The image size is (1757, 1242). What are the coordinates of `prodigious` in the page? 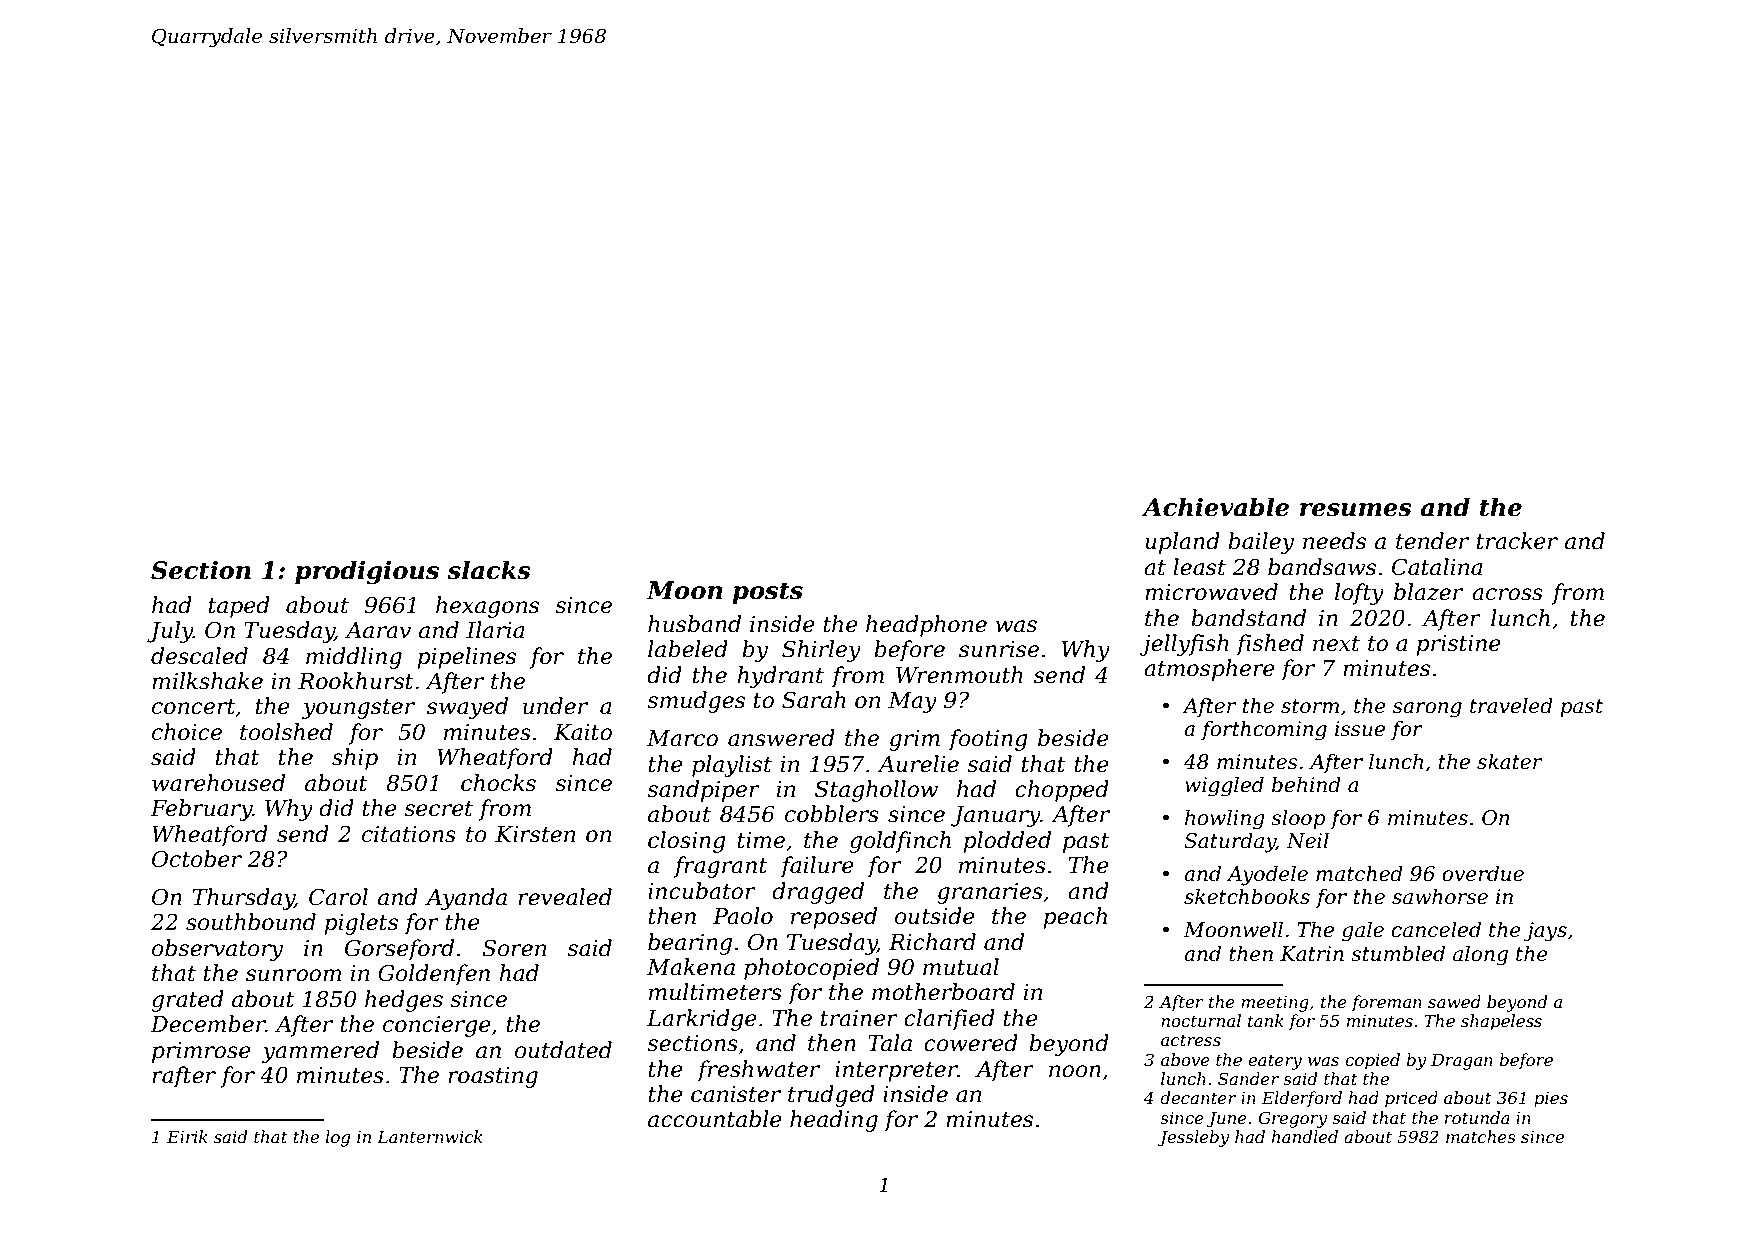 It's located at (367, 572).
